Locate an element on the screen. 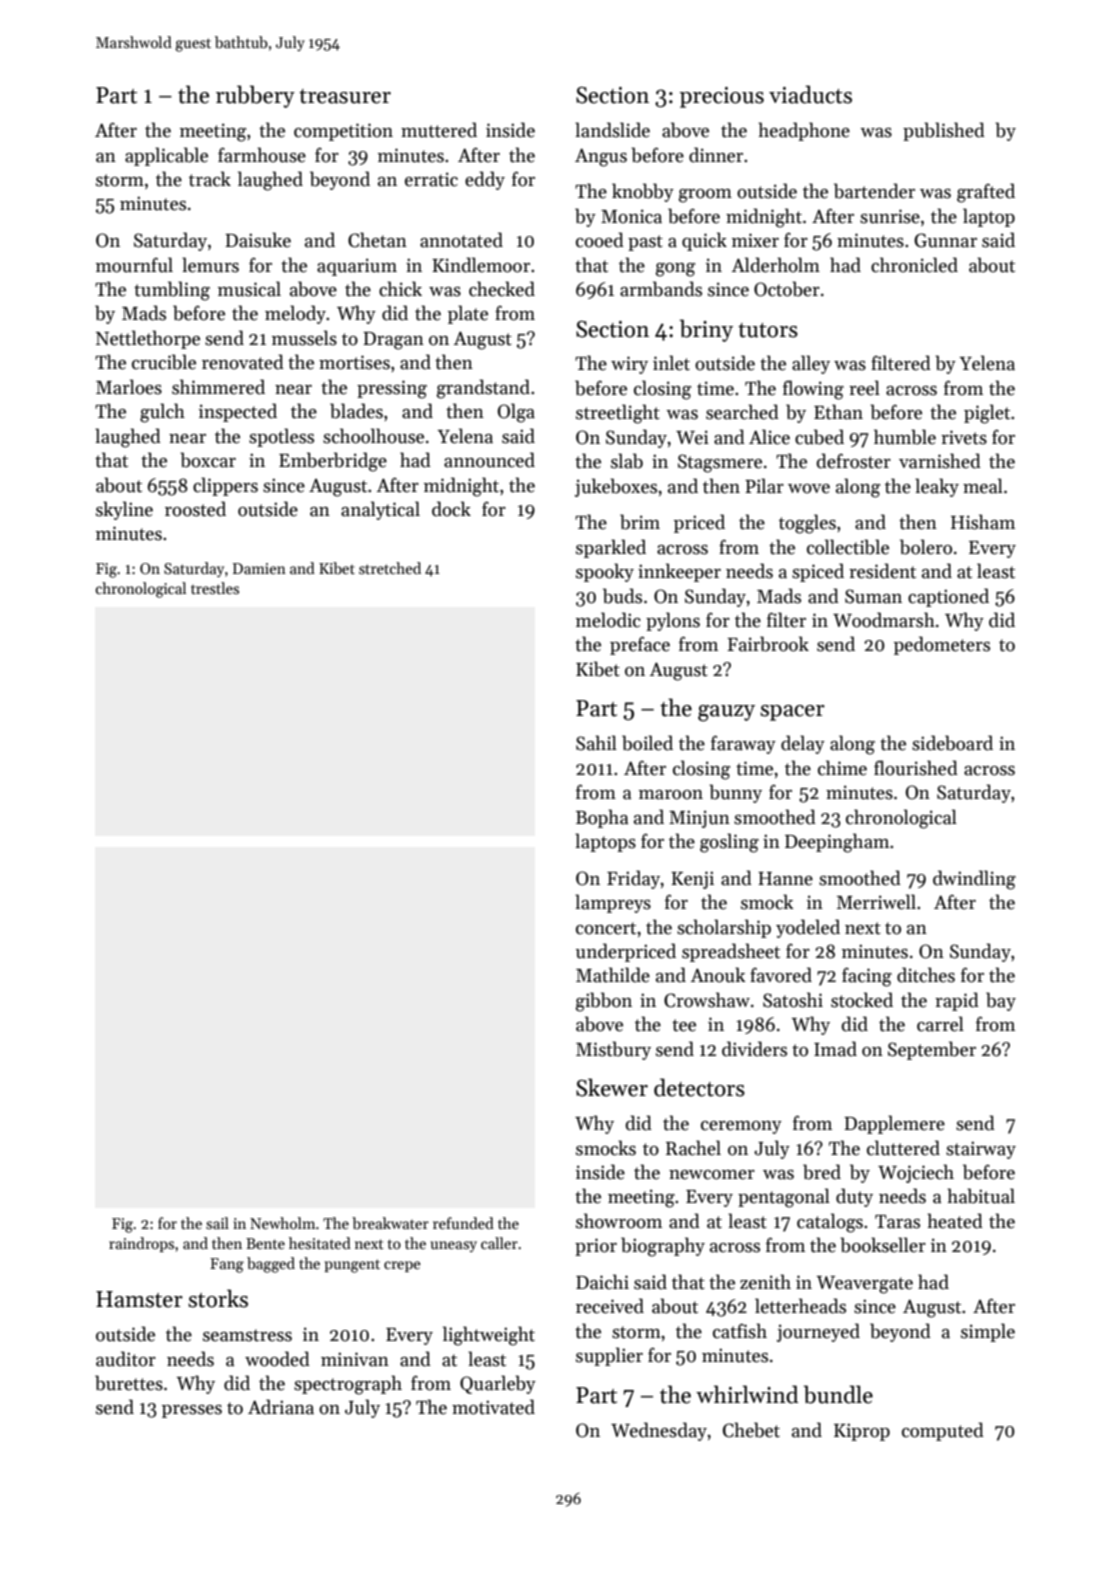  Adriana is located at coordinates (281, 1407).
